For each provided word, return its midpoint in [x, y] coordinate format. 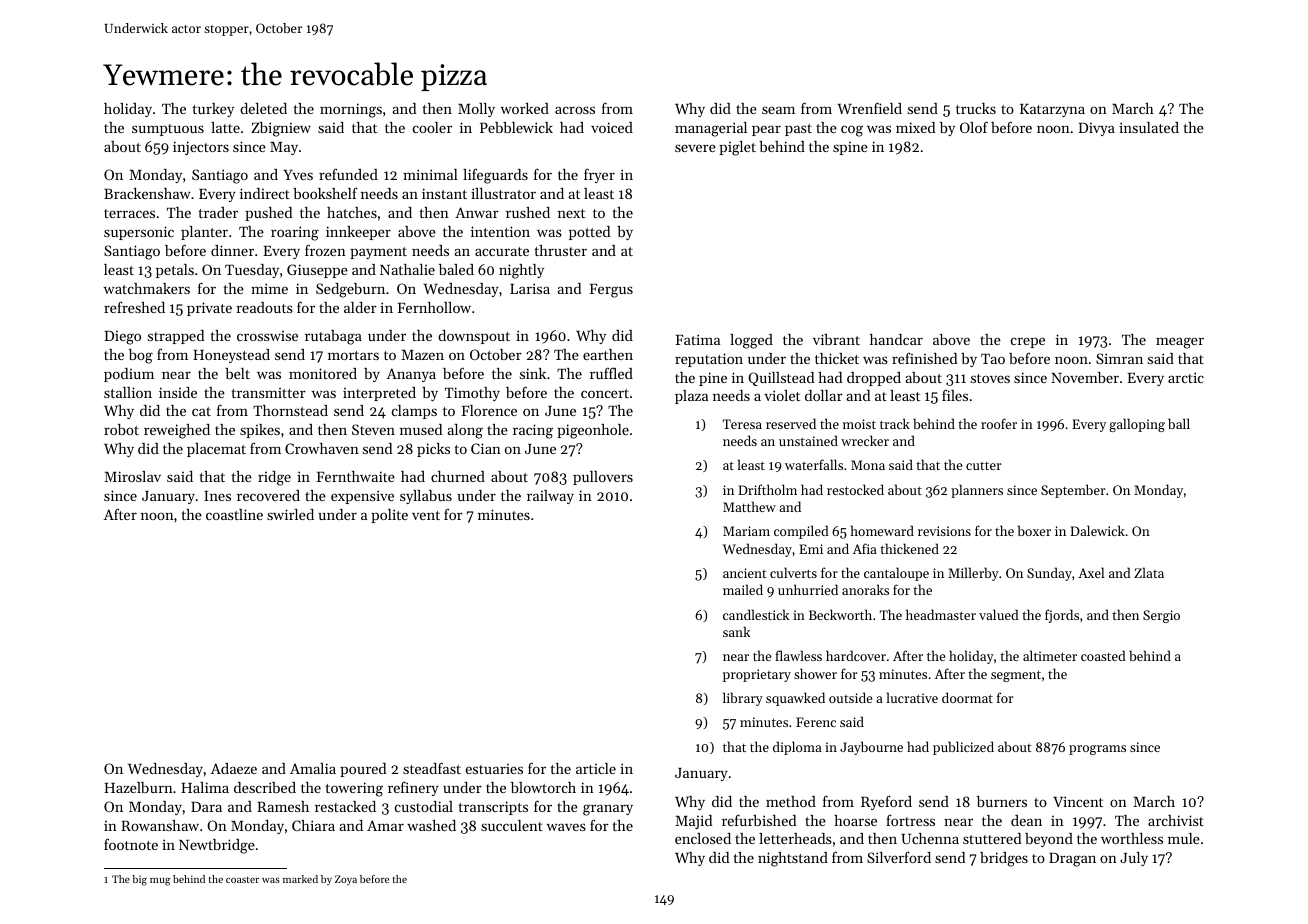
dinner [232, 250]
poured [363, 770]
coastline [234, 514]
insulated [1149, 127]
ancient [745, 573]
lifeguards [495, 176]
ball [1179, 423]
